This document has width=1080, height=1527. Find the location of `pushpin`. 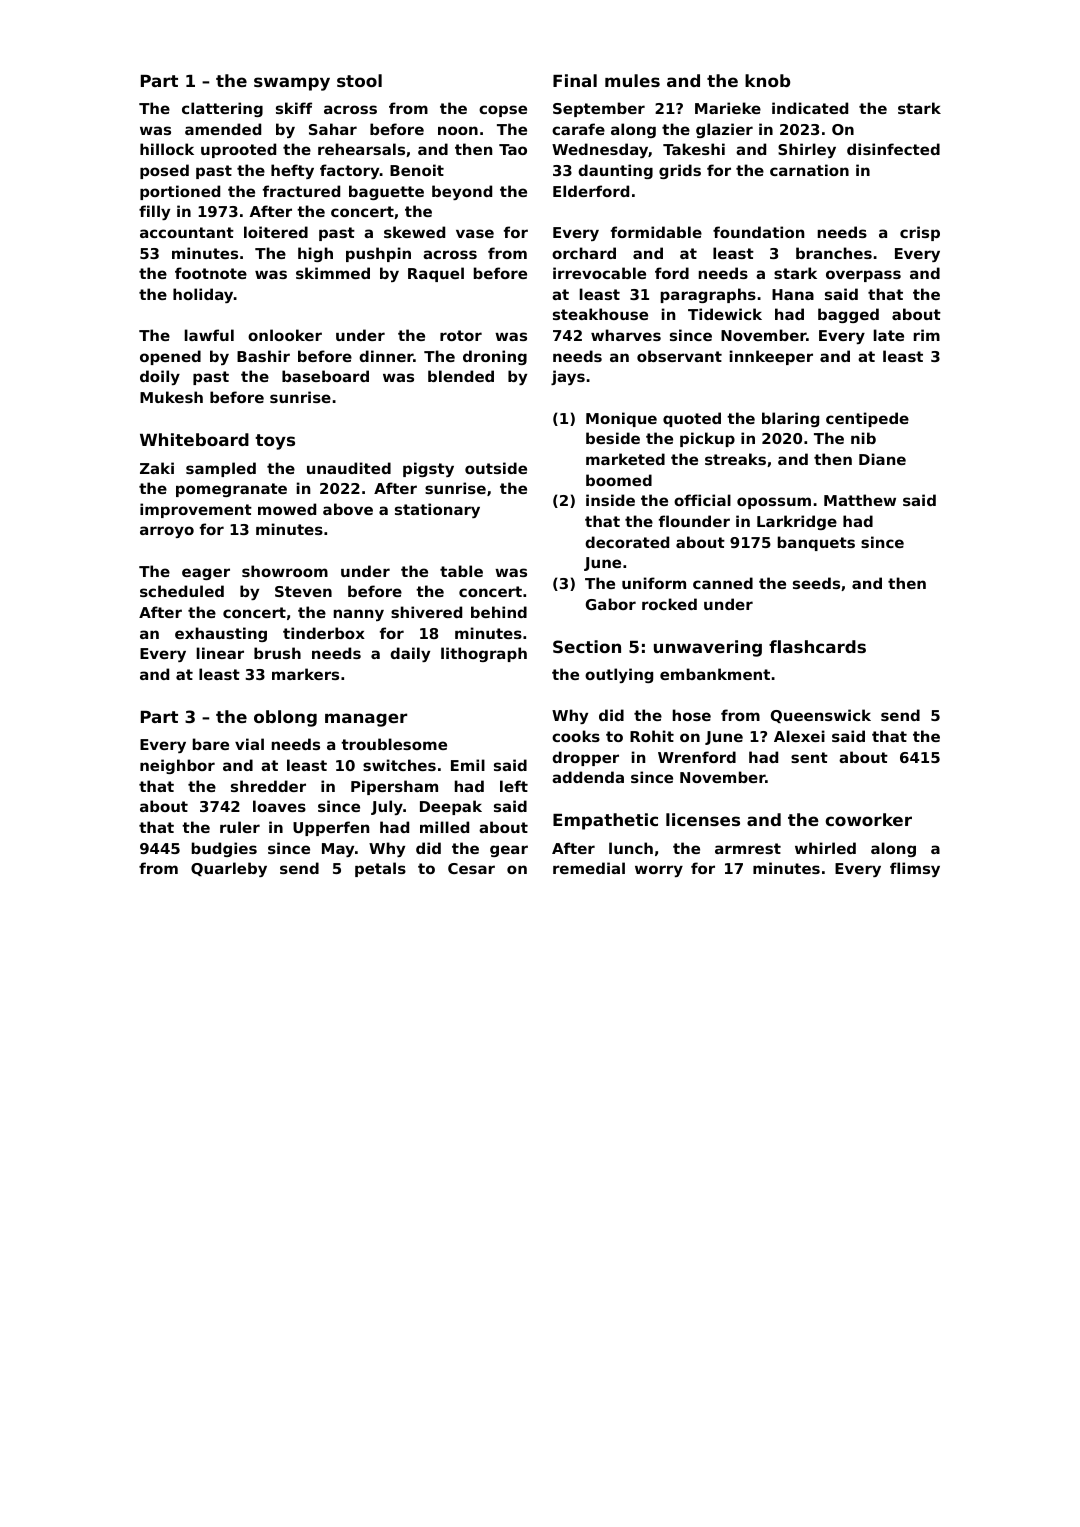

pushpin is located at coordinates (378, 254).
